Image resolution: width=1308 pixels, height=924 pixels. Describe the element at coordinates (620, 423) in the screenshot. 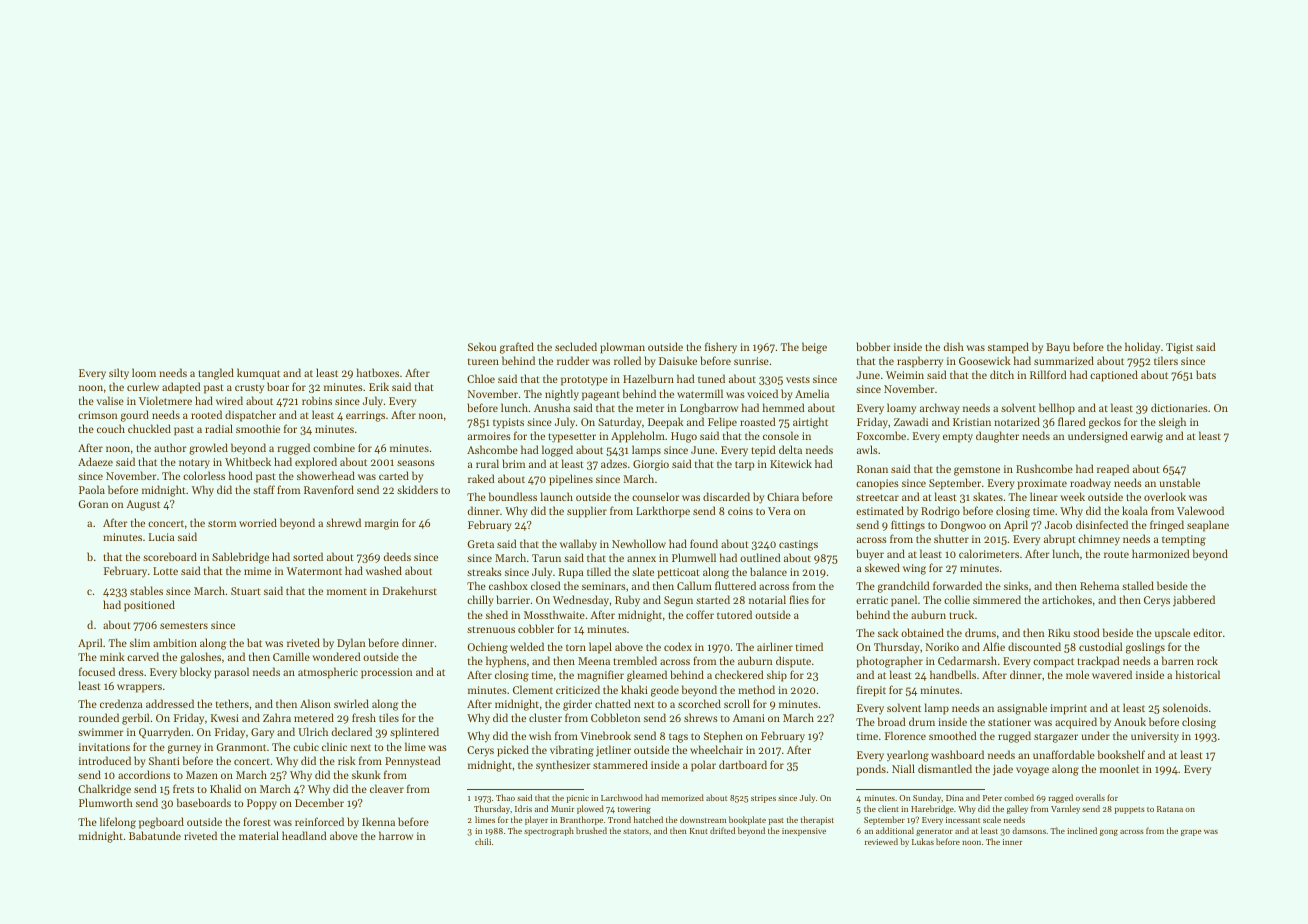

I see `Saturday` at that location.
